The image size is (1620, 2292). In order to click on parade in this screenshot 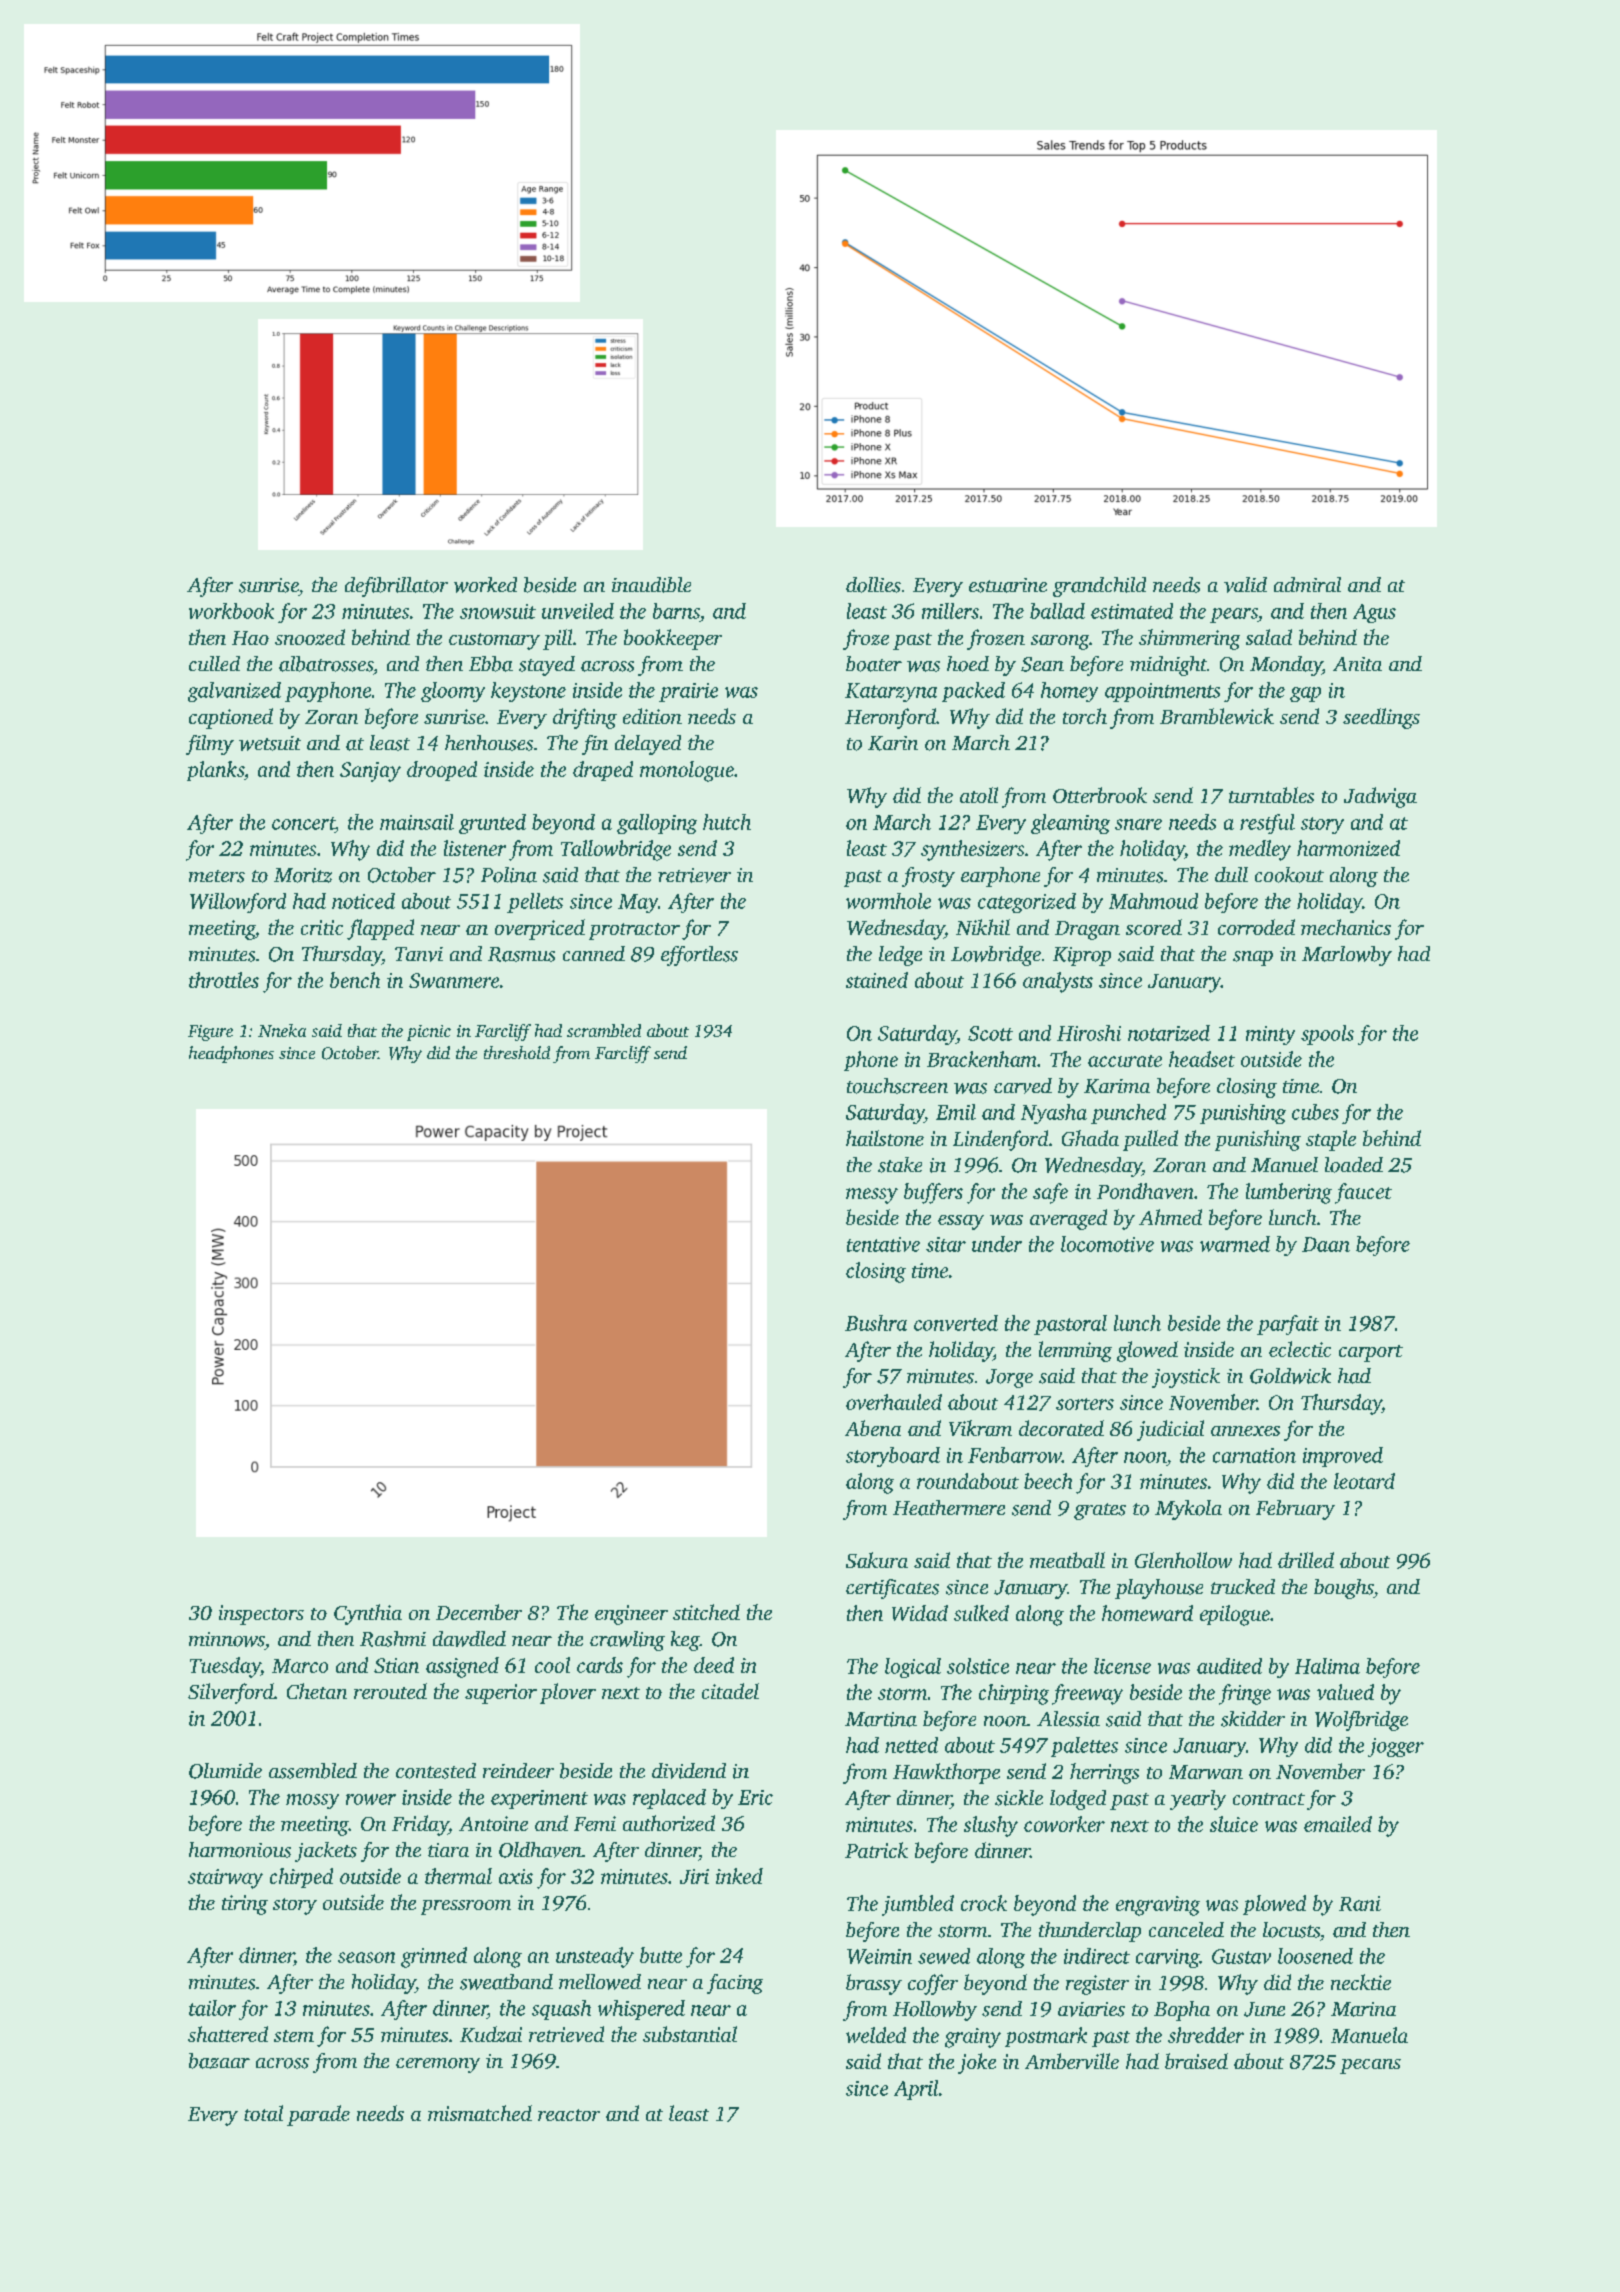, I will do `click(318, 2115)`.
